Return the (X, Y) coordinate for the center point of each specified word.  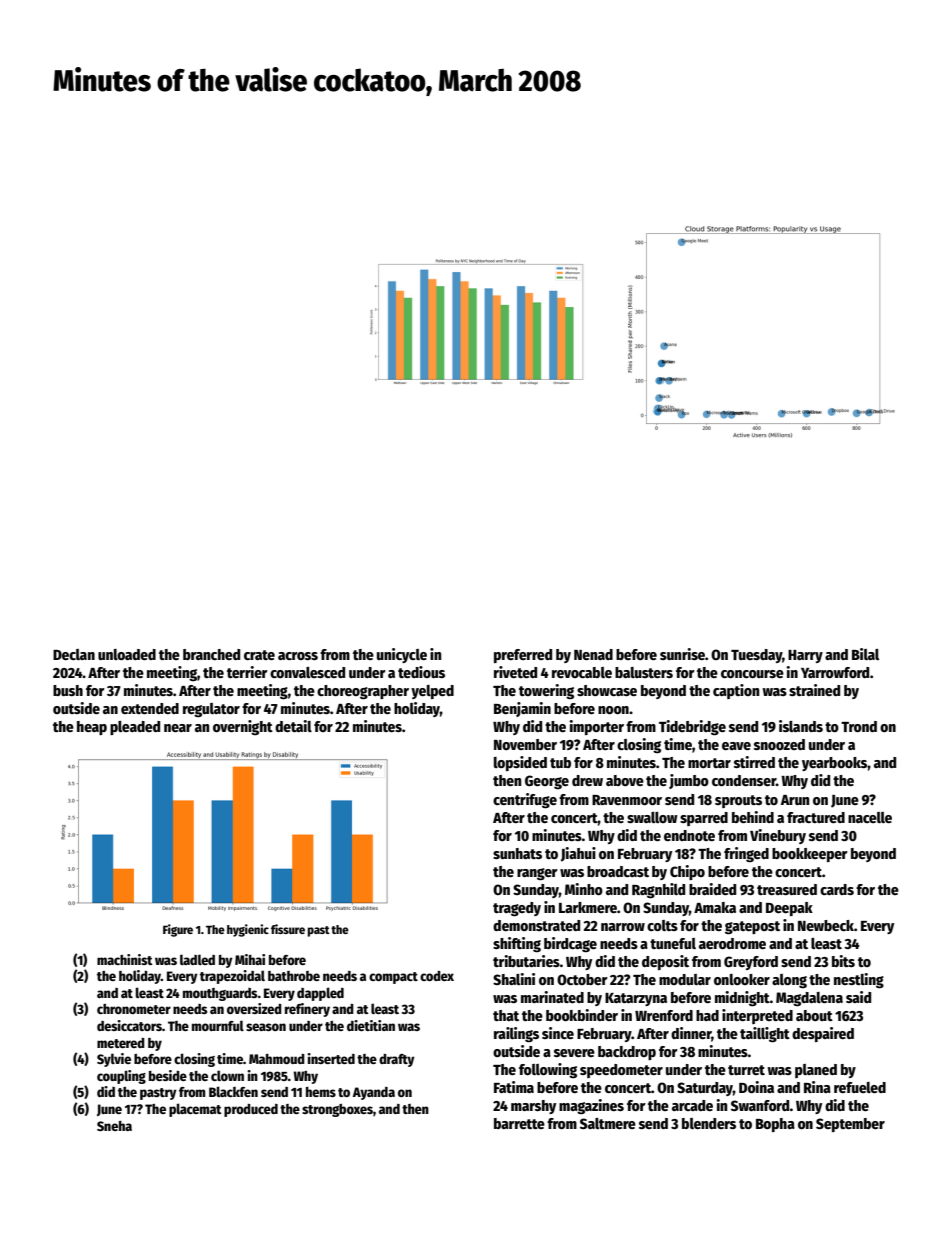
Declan (74, 654)
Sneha (114, 1126)
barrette (519, 1123)
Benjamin (522, 709)
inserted (331, 1058)
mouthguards (220, 994)
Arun (795, 800)
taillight (765, 1035)
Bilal (865, 654)
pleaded (135, 728)
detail (293, 726)
